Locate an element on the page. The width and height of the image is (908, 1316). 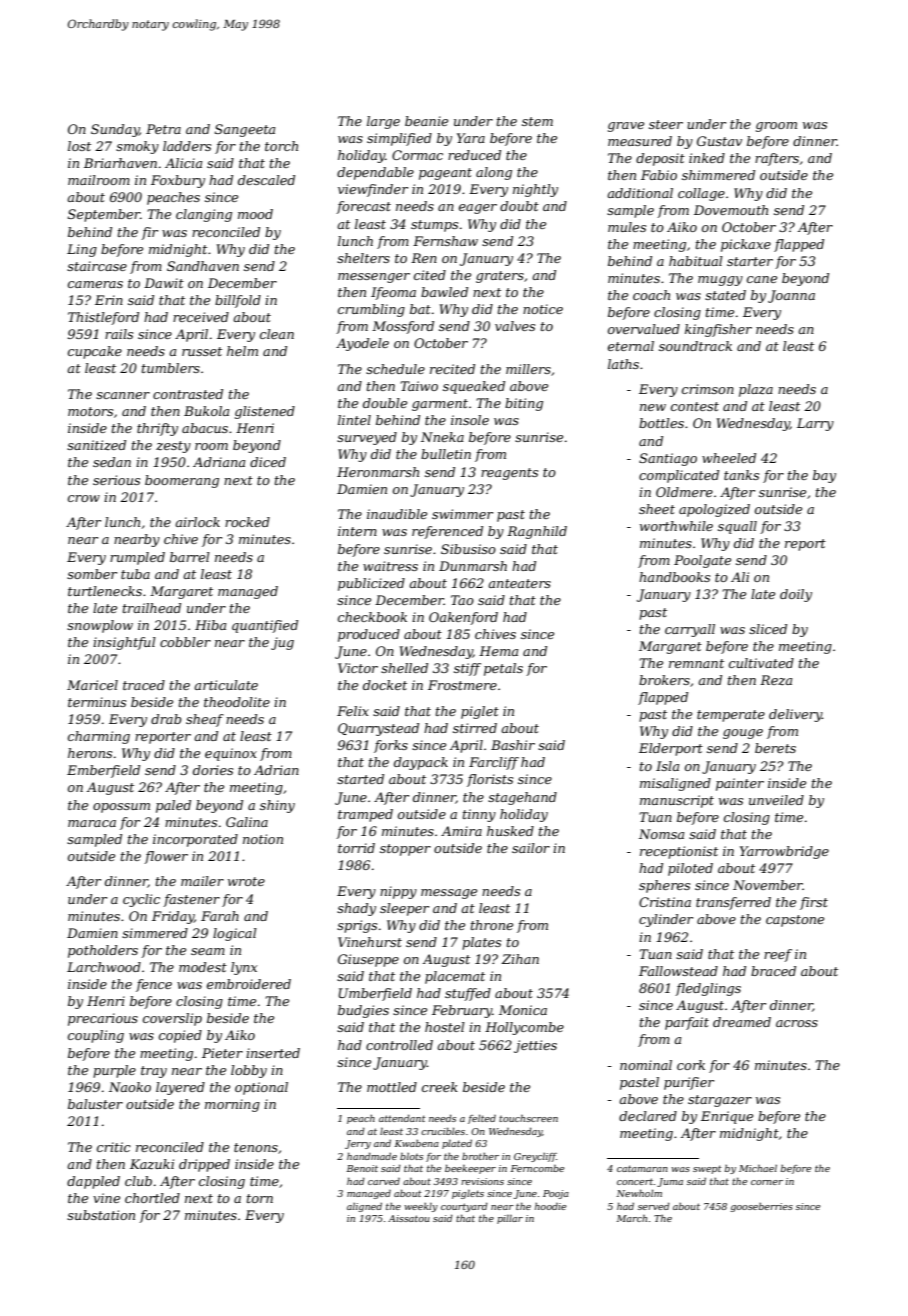
placemat is located at coordinates (455, 977).
